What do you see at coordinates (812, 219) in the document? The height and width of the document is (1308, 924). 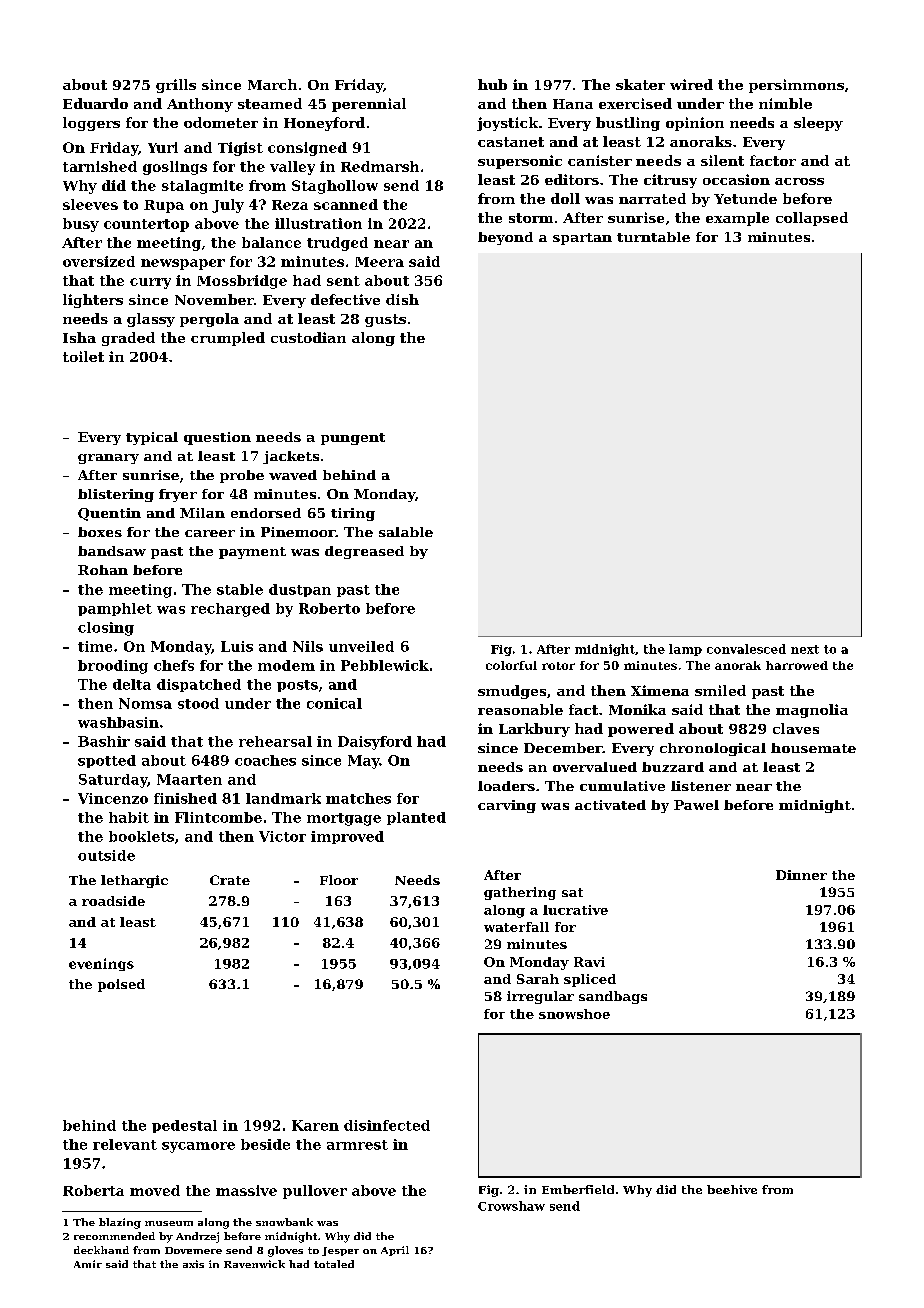 I see `collapsed` at bounding box center [812, 219].
